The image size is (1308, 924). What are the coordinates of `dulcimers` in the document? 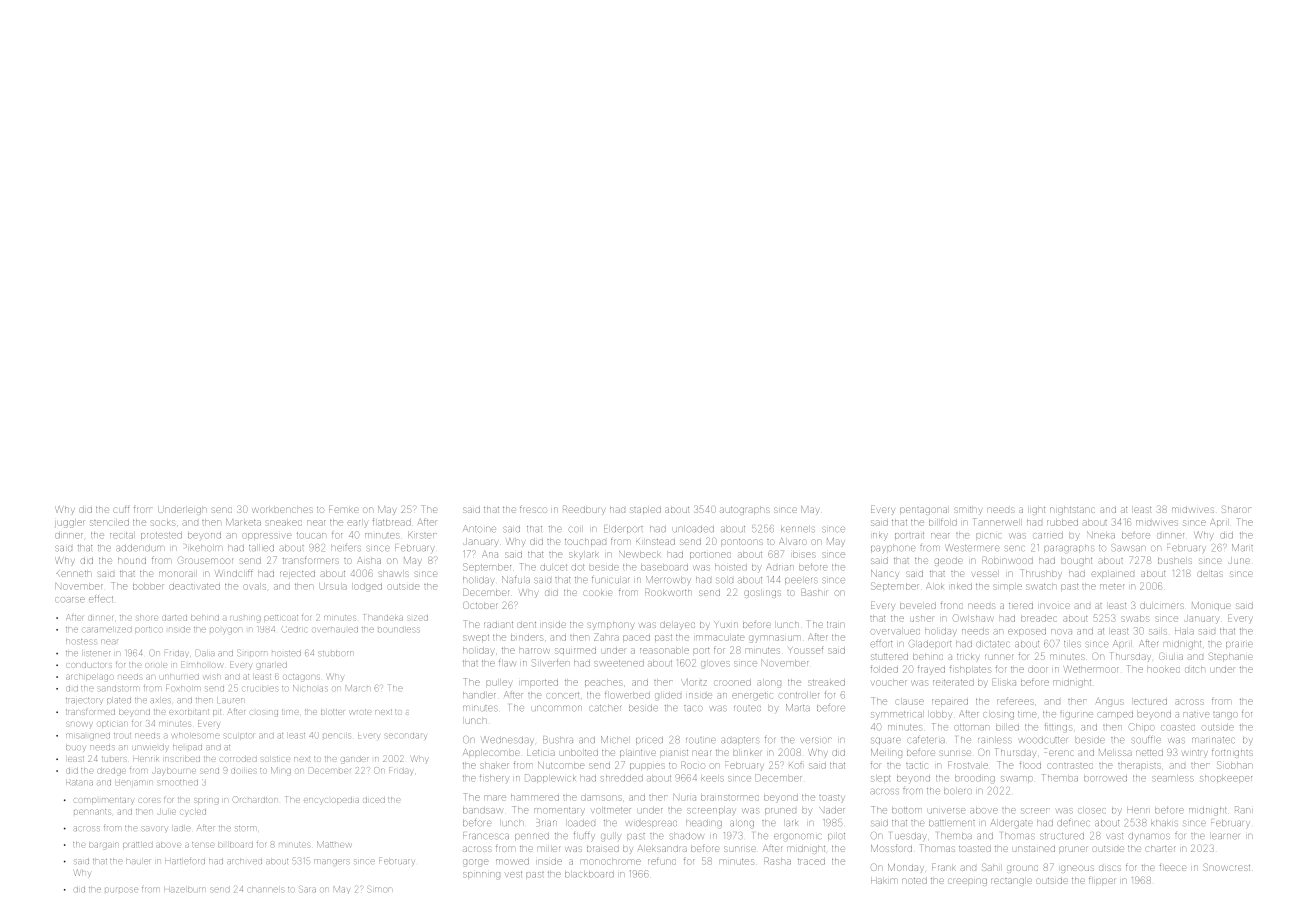 It's located at (1161, 606).
